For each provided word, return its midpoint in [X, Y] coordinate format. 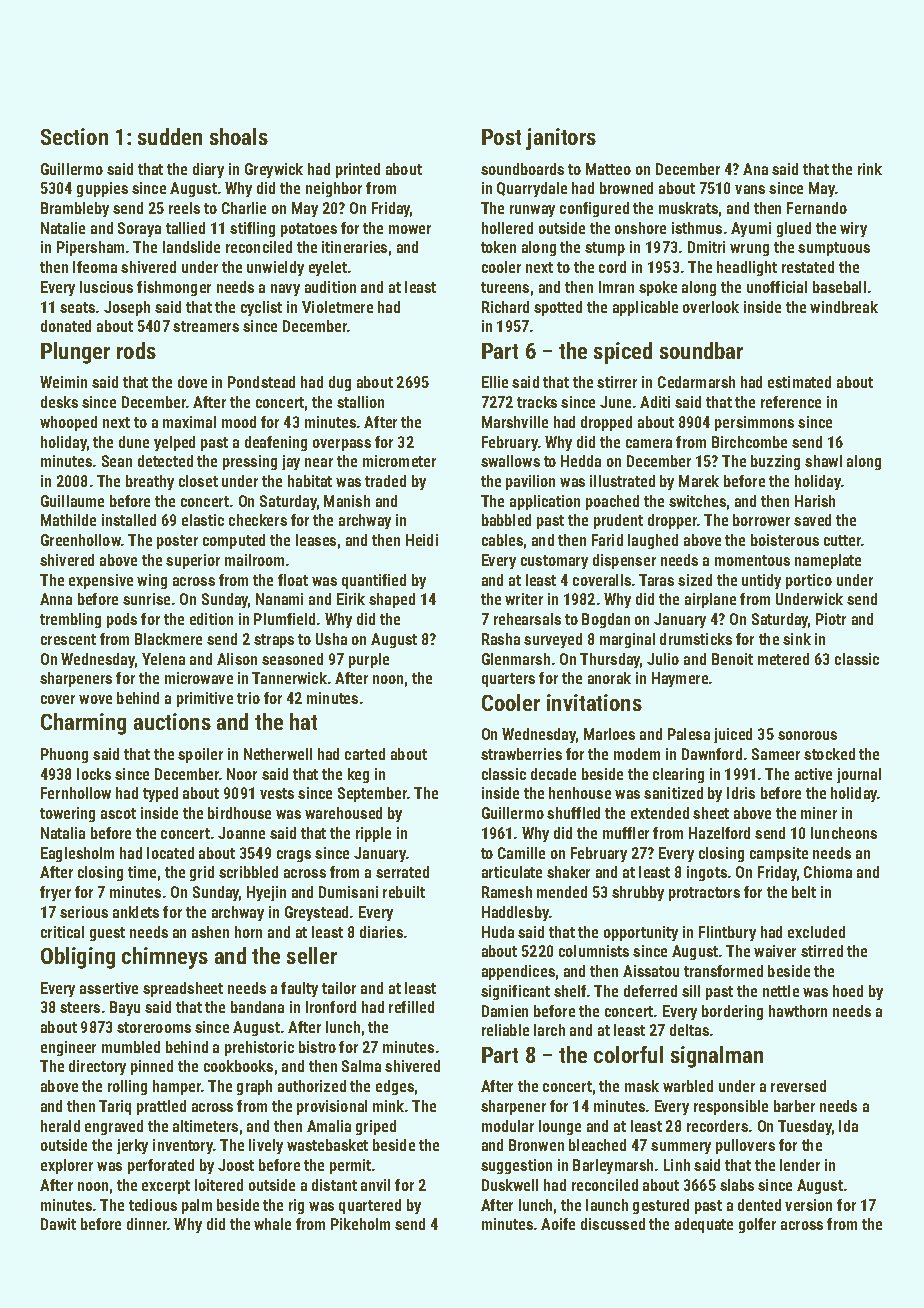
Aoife [558, 1224]
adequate [704, 1225]
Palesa [689, 734]
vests [277, 793]
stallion [360, 402]
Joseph [127, 308]
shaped [392, 600]
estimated [799, 382]
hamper [177, 1087]
